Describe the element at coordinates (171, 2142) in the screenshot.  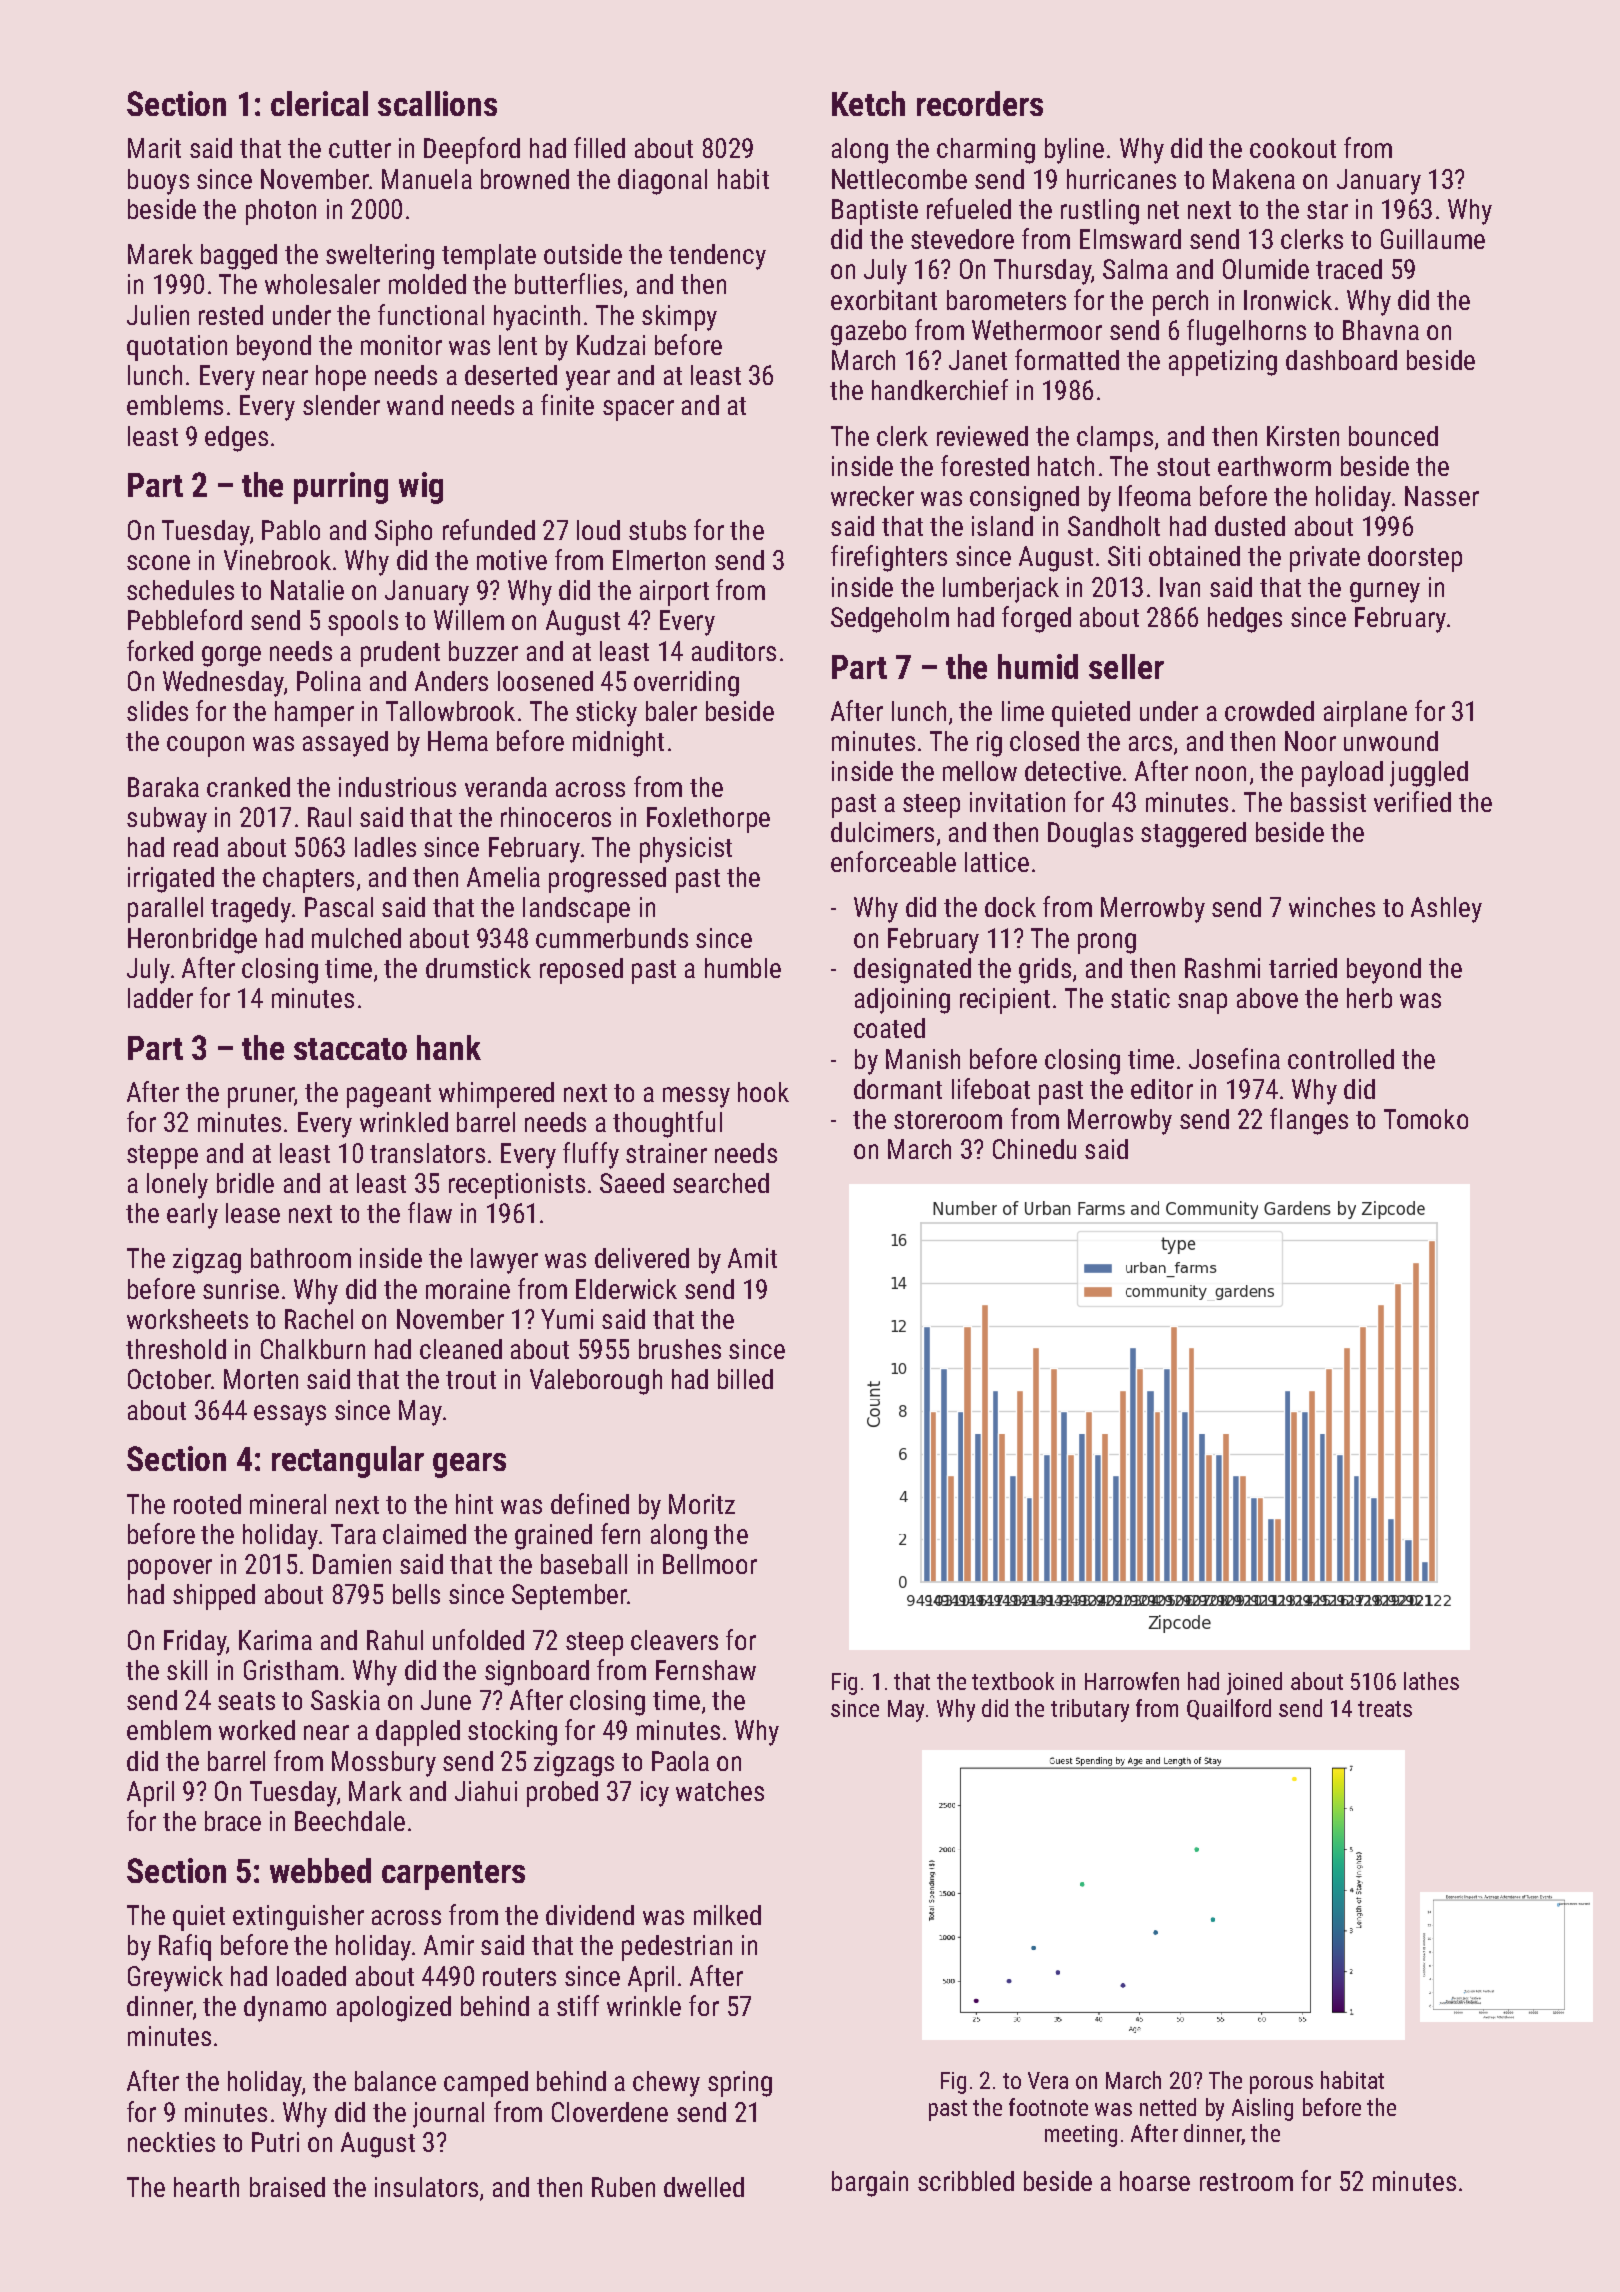
I see `neckties` at that location.
